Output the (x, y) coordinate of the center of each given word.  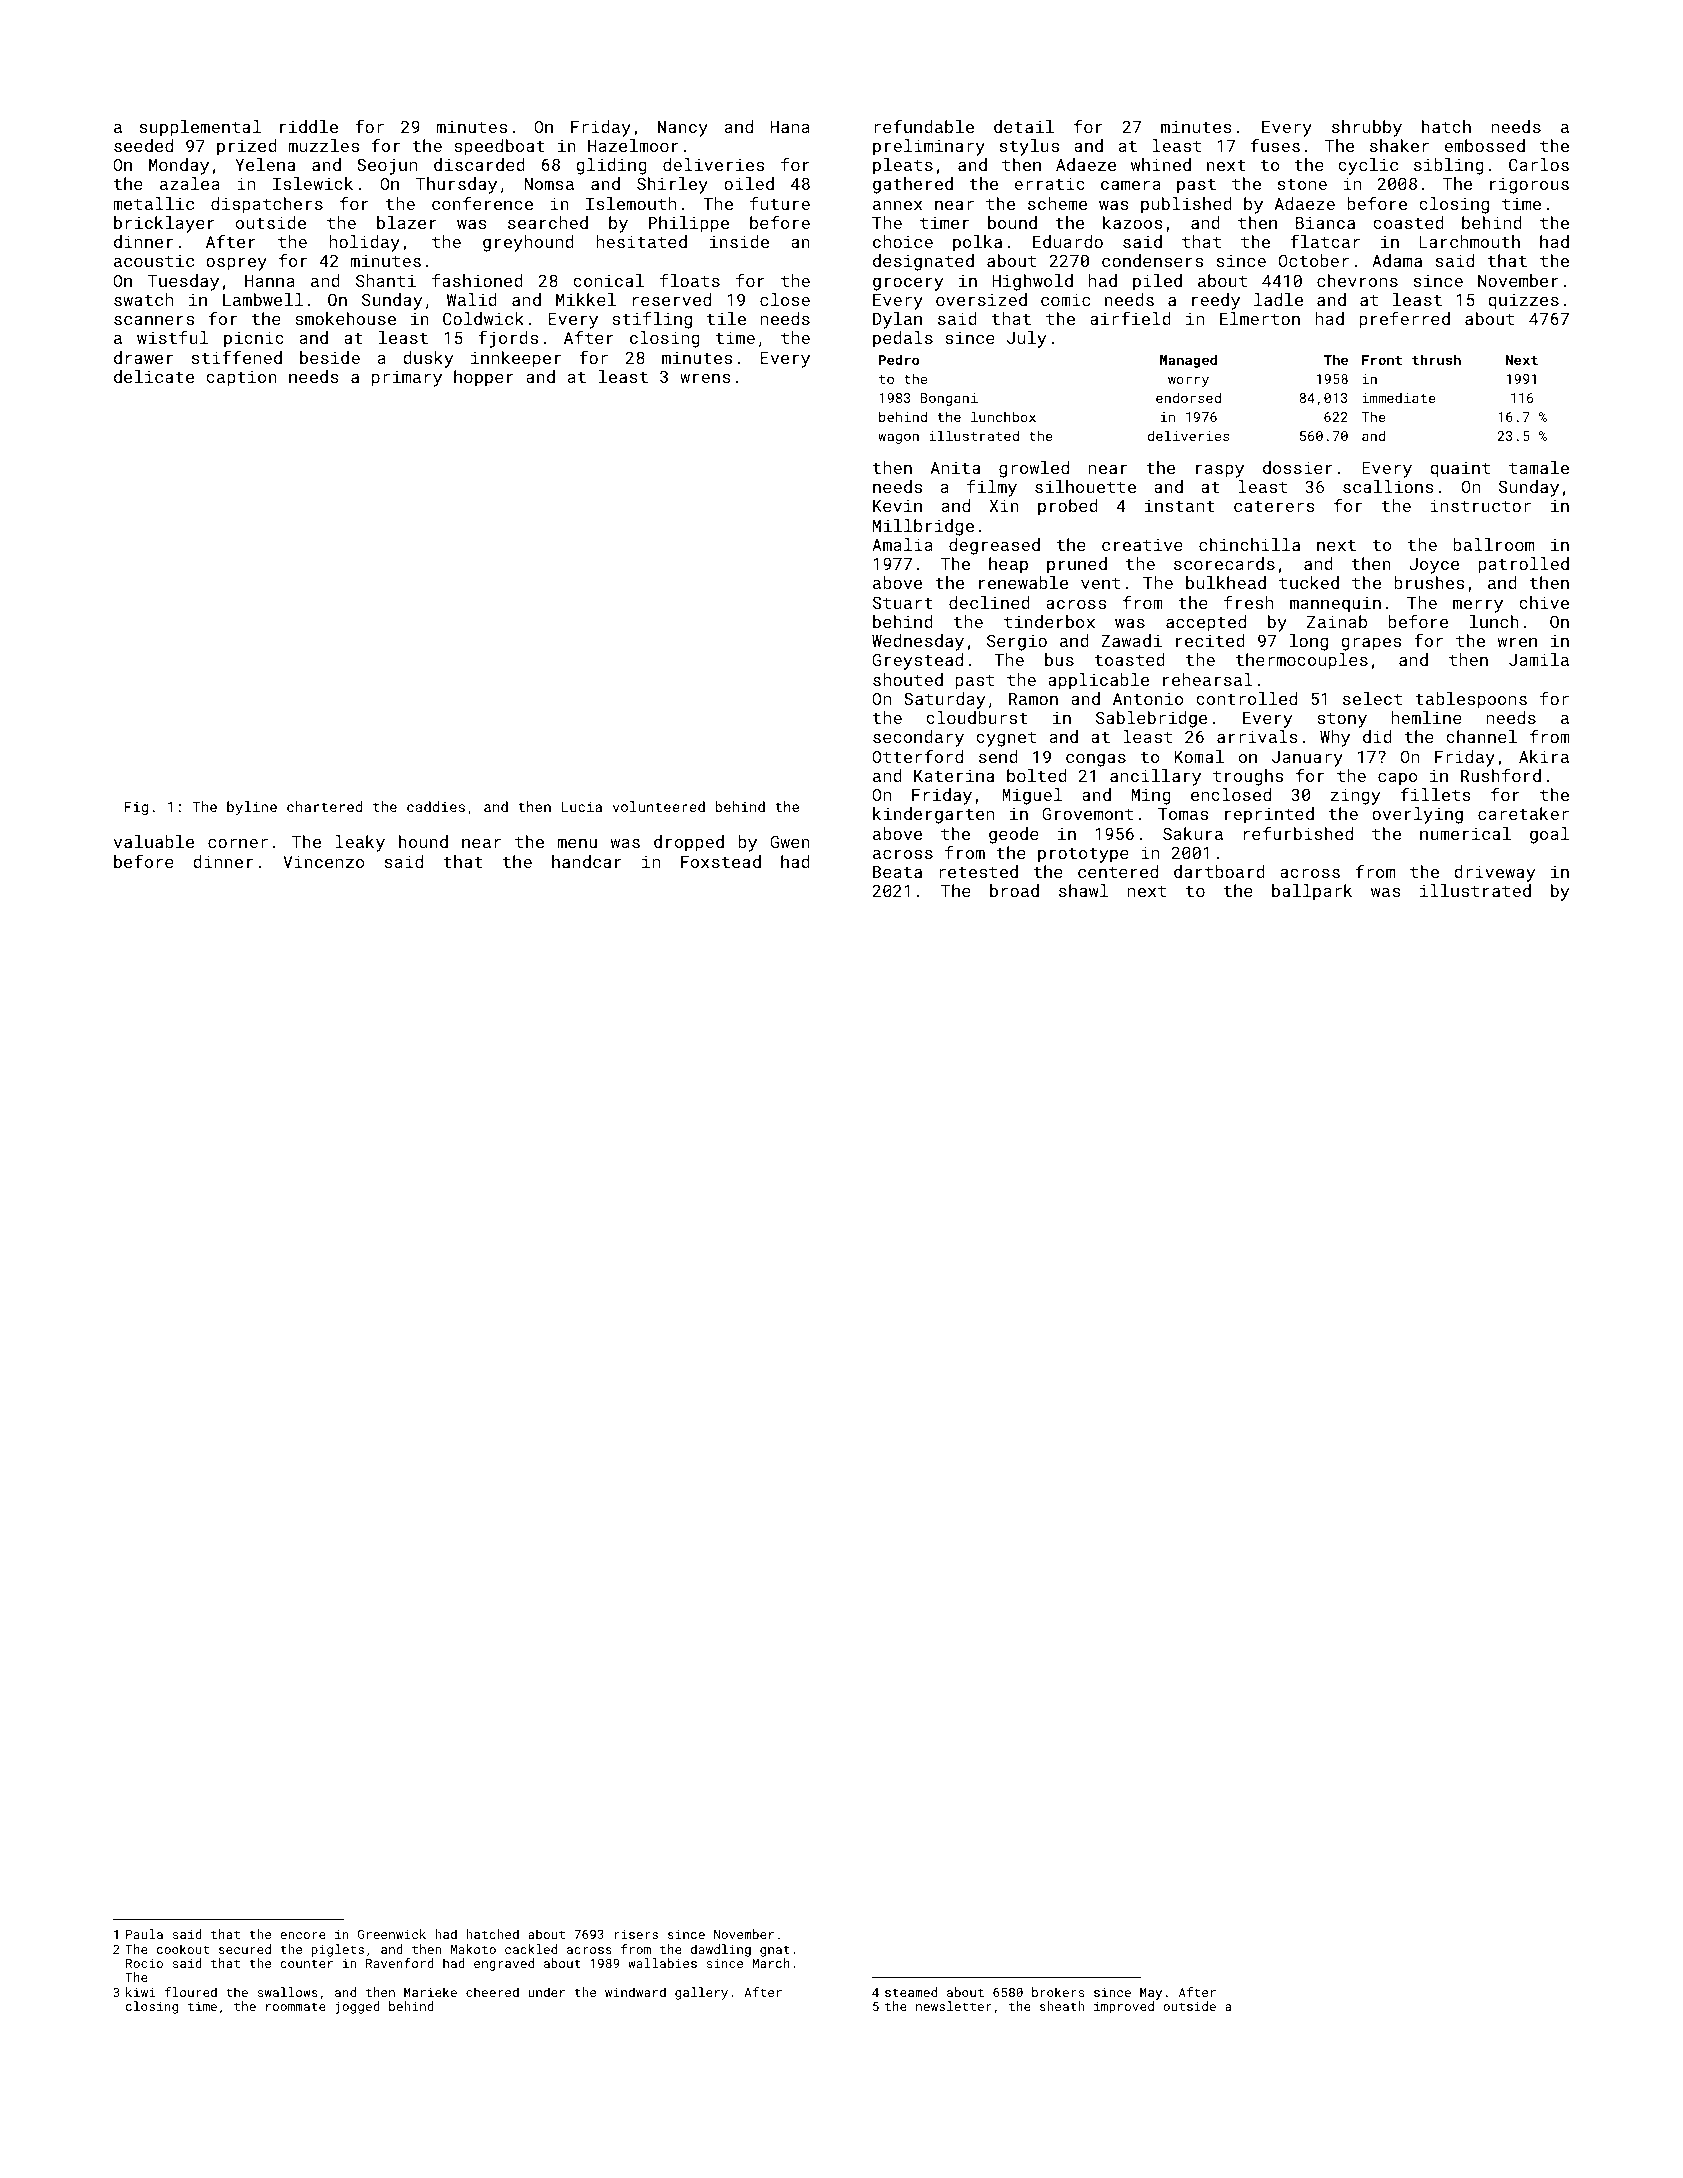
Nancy (683, 129)
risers (636, 1934)
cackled (531, 1949)
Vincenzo (324, 861)
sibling (1449, 166)
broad (1014, 890)
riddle (309, 126)
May (1151, 1994)
